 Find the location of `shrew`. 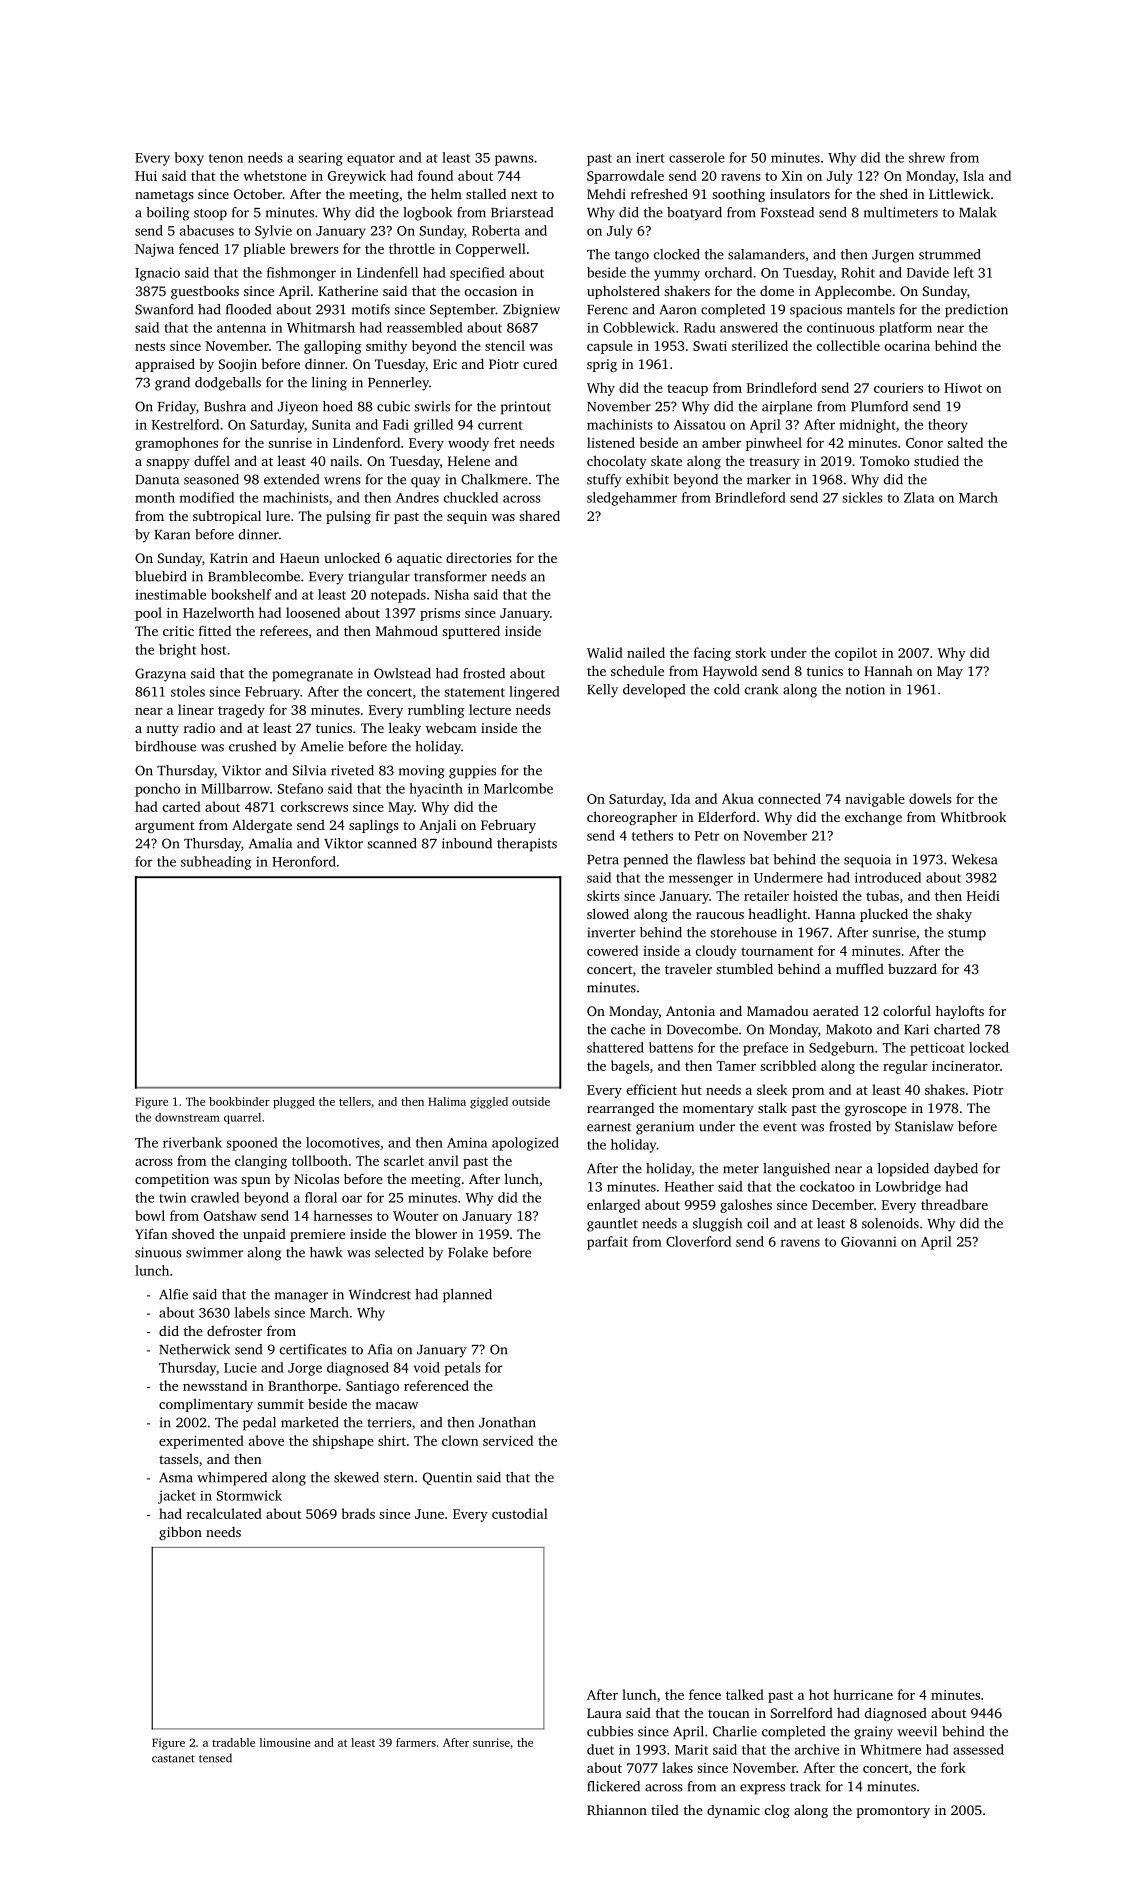

shrew is located at coordinates (927, 157).
